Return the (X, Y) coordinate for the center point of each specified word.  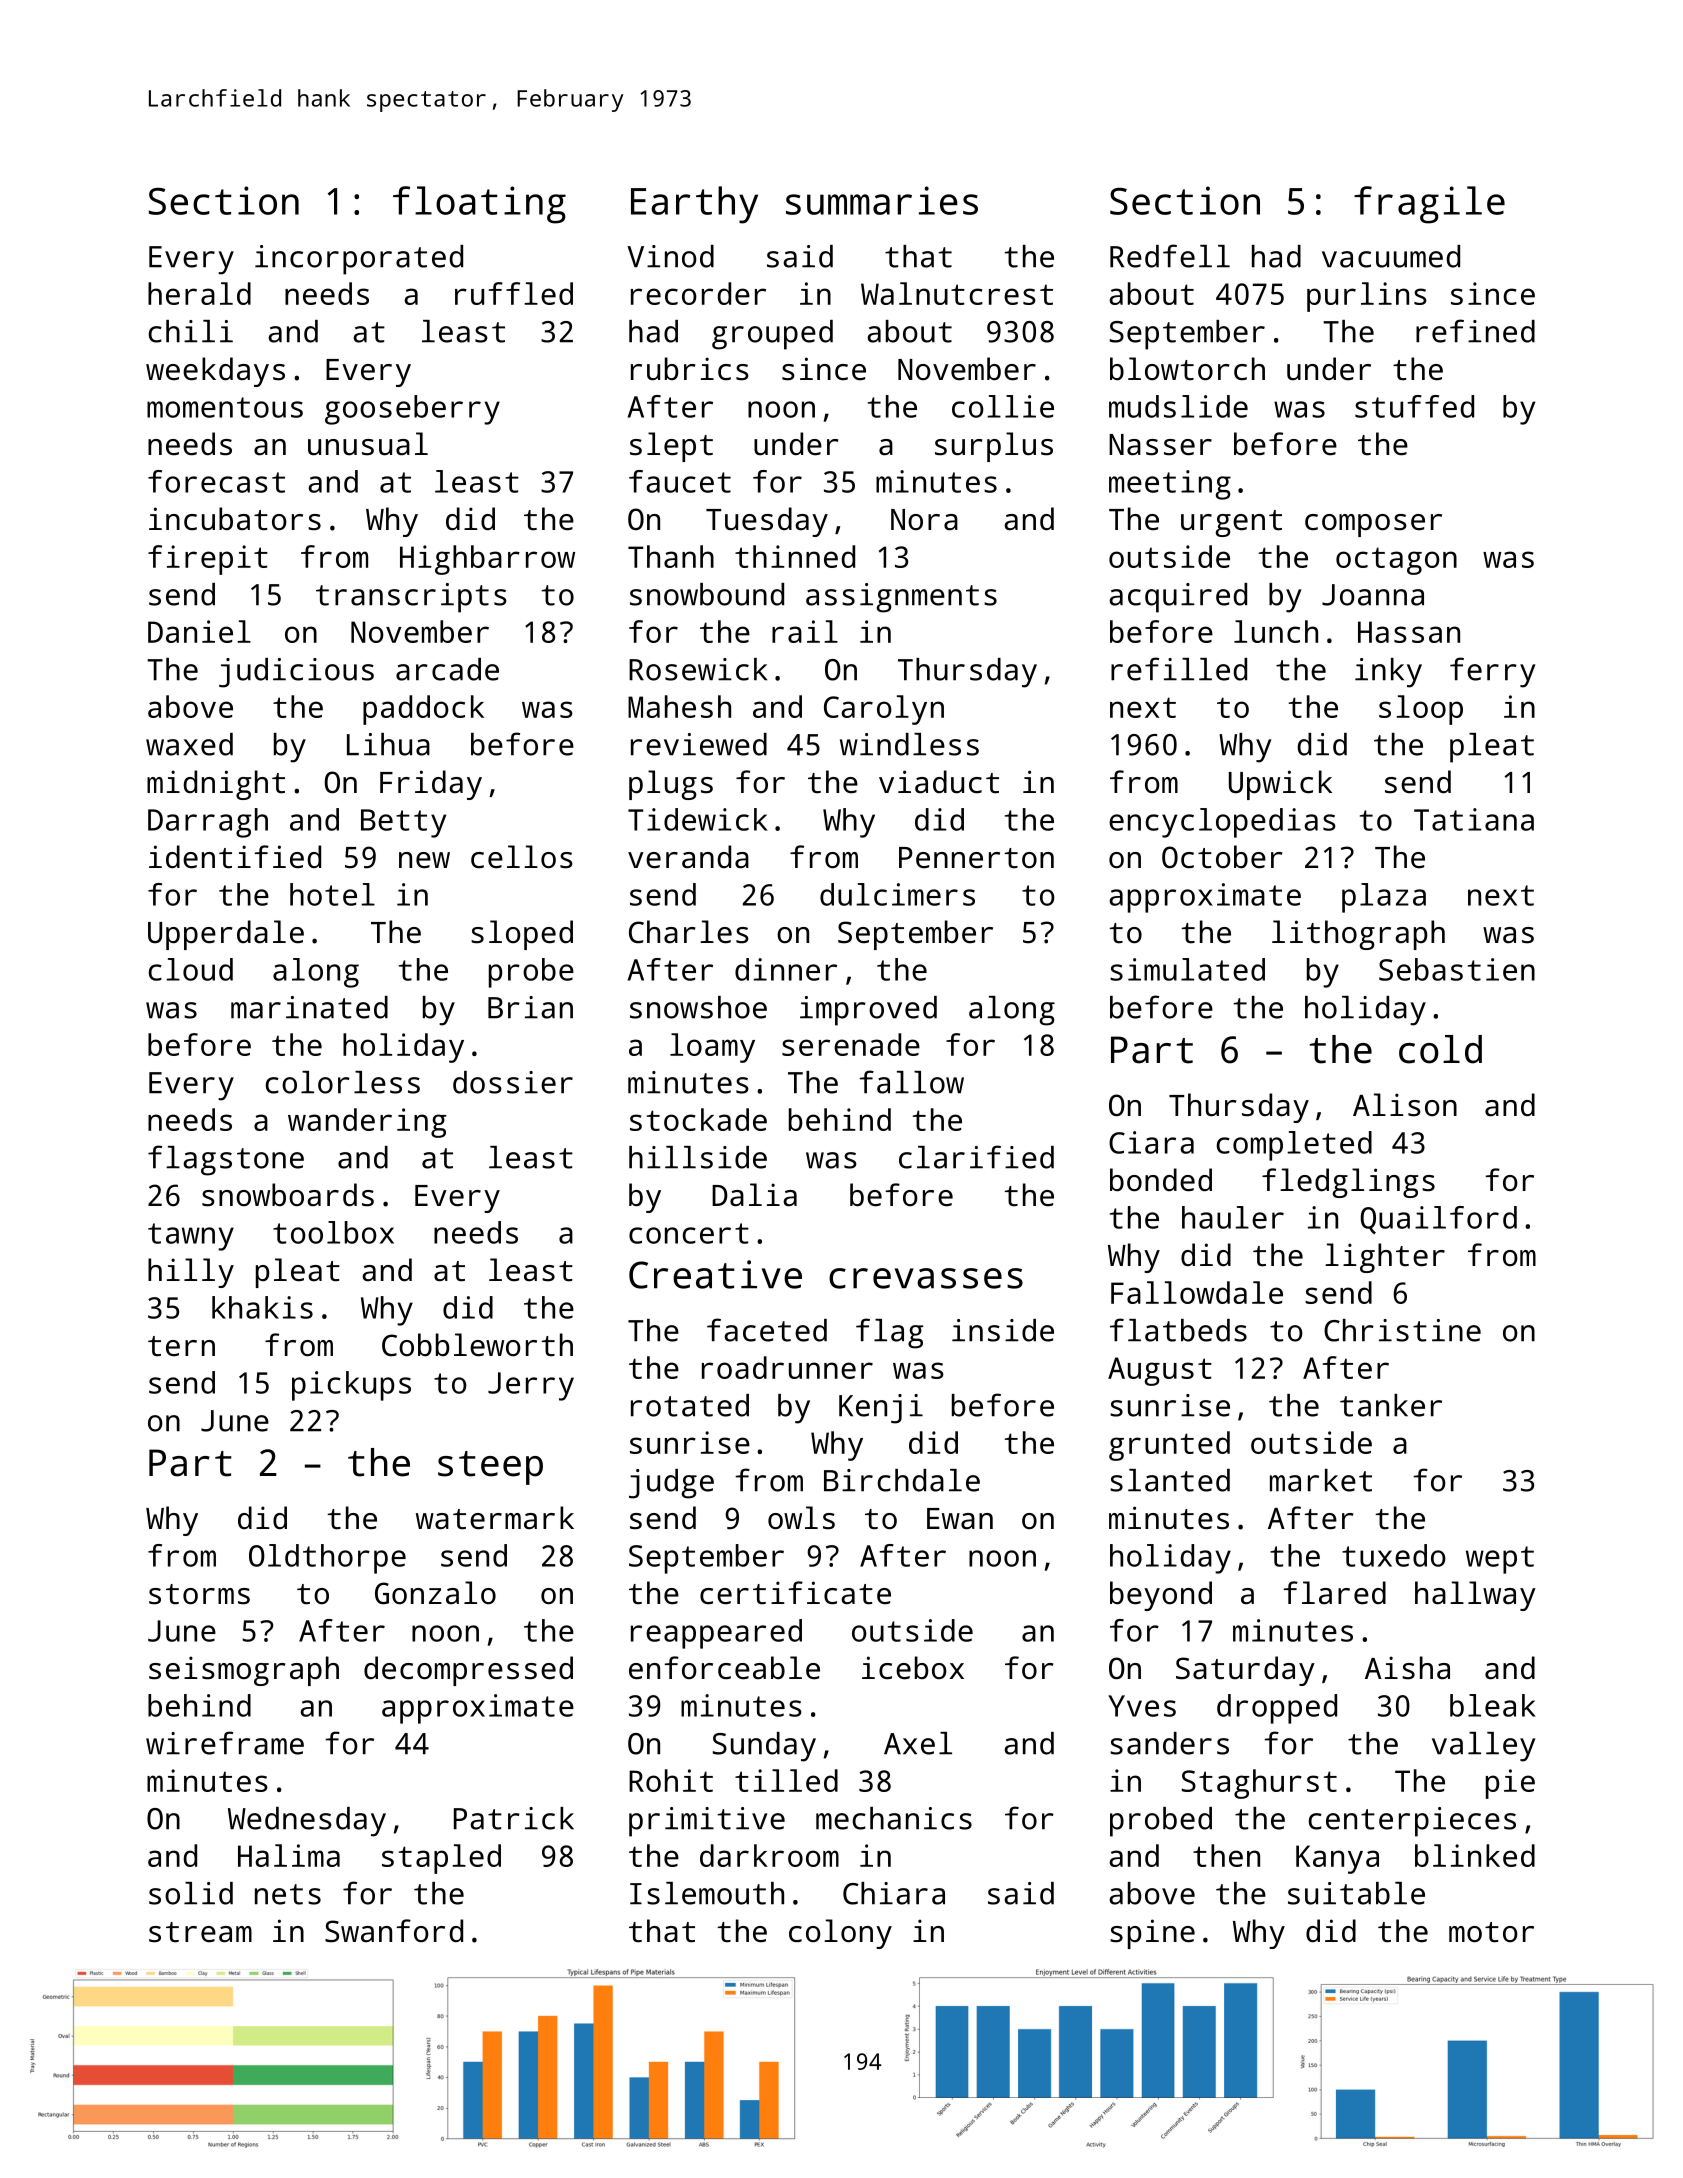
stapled (441, 1859)
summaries (882, 200)
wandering (367, 1123)
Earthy (694, 205)
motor (1491, 1932)
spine (1152, 1934)
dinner (786, 969)
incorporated (359, 260)
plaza (1384, 898)
